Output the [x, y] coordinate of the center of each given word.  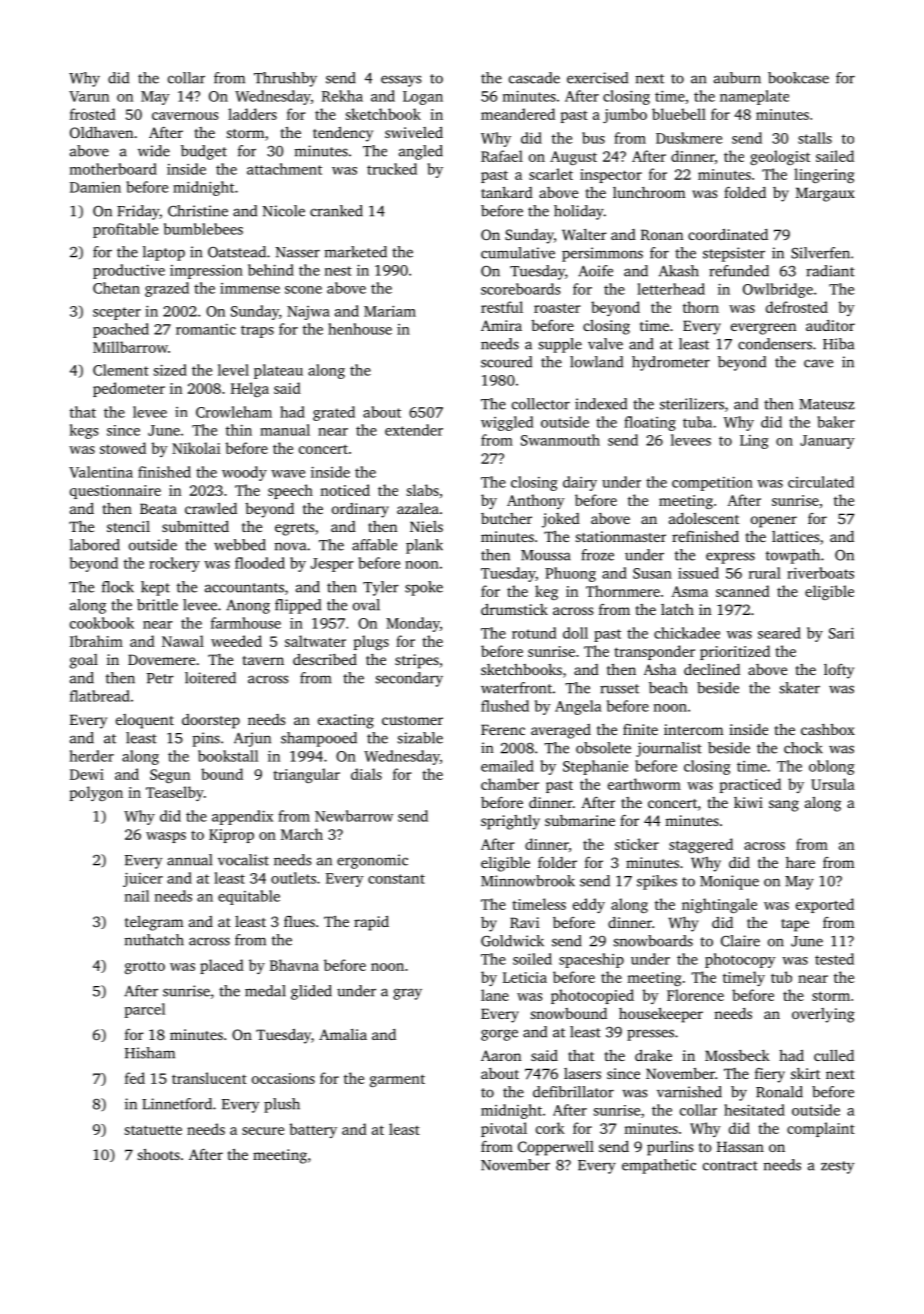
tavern [263, 660]
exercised [597, 78]
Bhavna [294, 965]
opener [774, 522]
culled [834, 1055]
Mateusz [827, 404]
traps [257, 331]
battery [313, 1130]
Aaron [501, 1055]
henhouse [360, 329]
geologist [780, 157]
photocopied [592, 996]
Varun [89, 96]
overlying [823, 1015]
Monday [413, 624]
